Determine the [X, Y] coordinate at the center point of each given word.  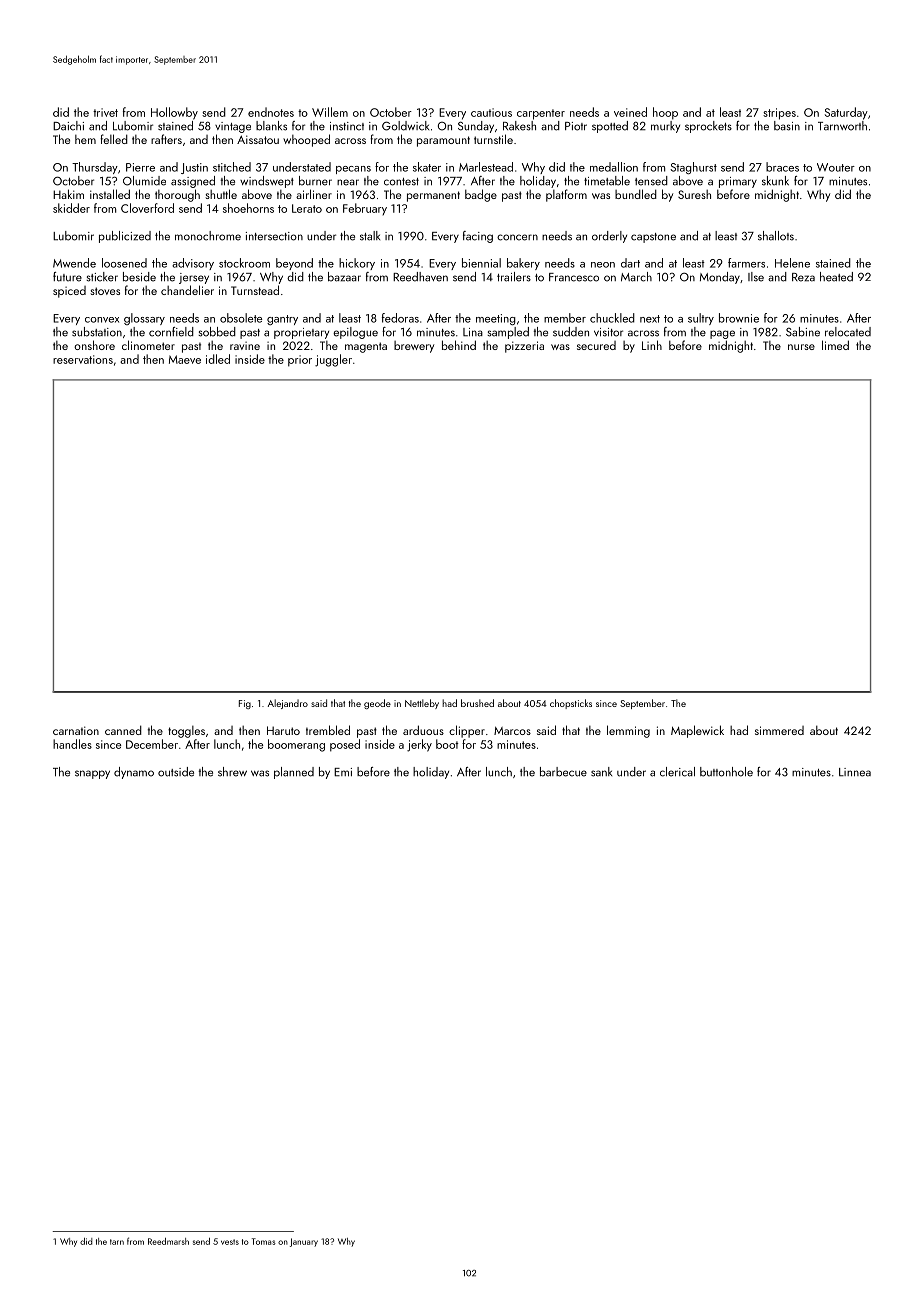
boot [447, 744]
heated [836, 277]
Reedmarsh [168, 1241]
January [304, 1242]
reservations [83, 359]
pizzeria [524, 347]
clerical [677, 772]
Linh [652, 345]
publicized [125, 237]
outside [176, 772]
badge [481, 195]
